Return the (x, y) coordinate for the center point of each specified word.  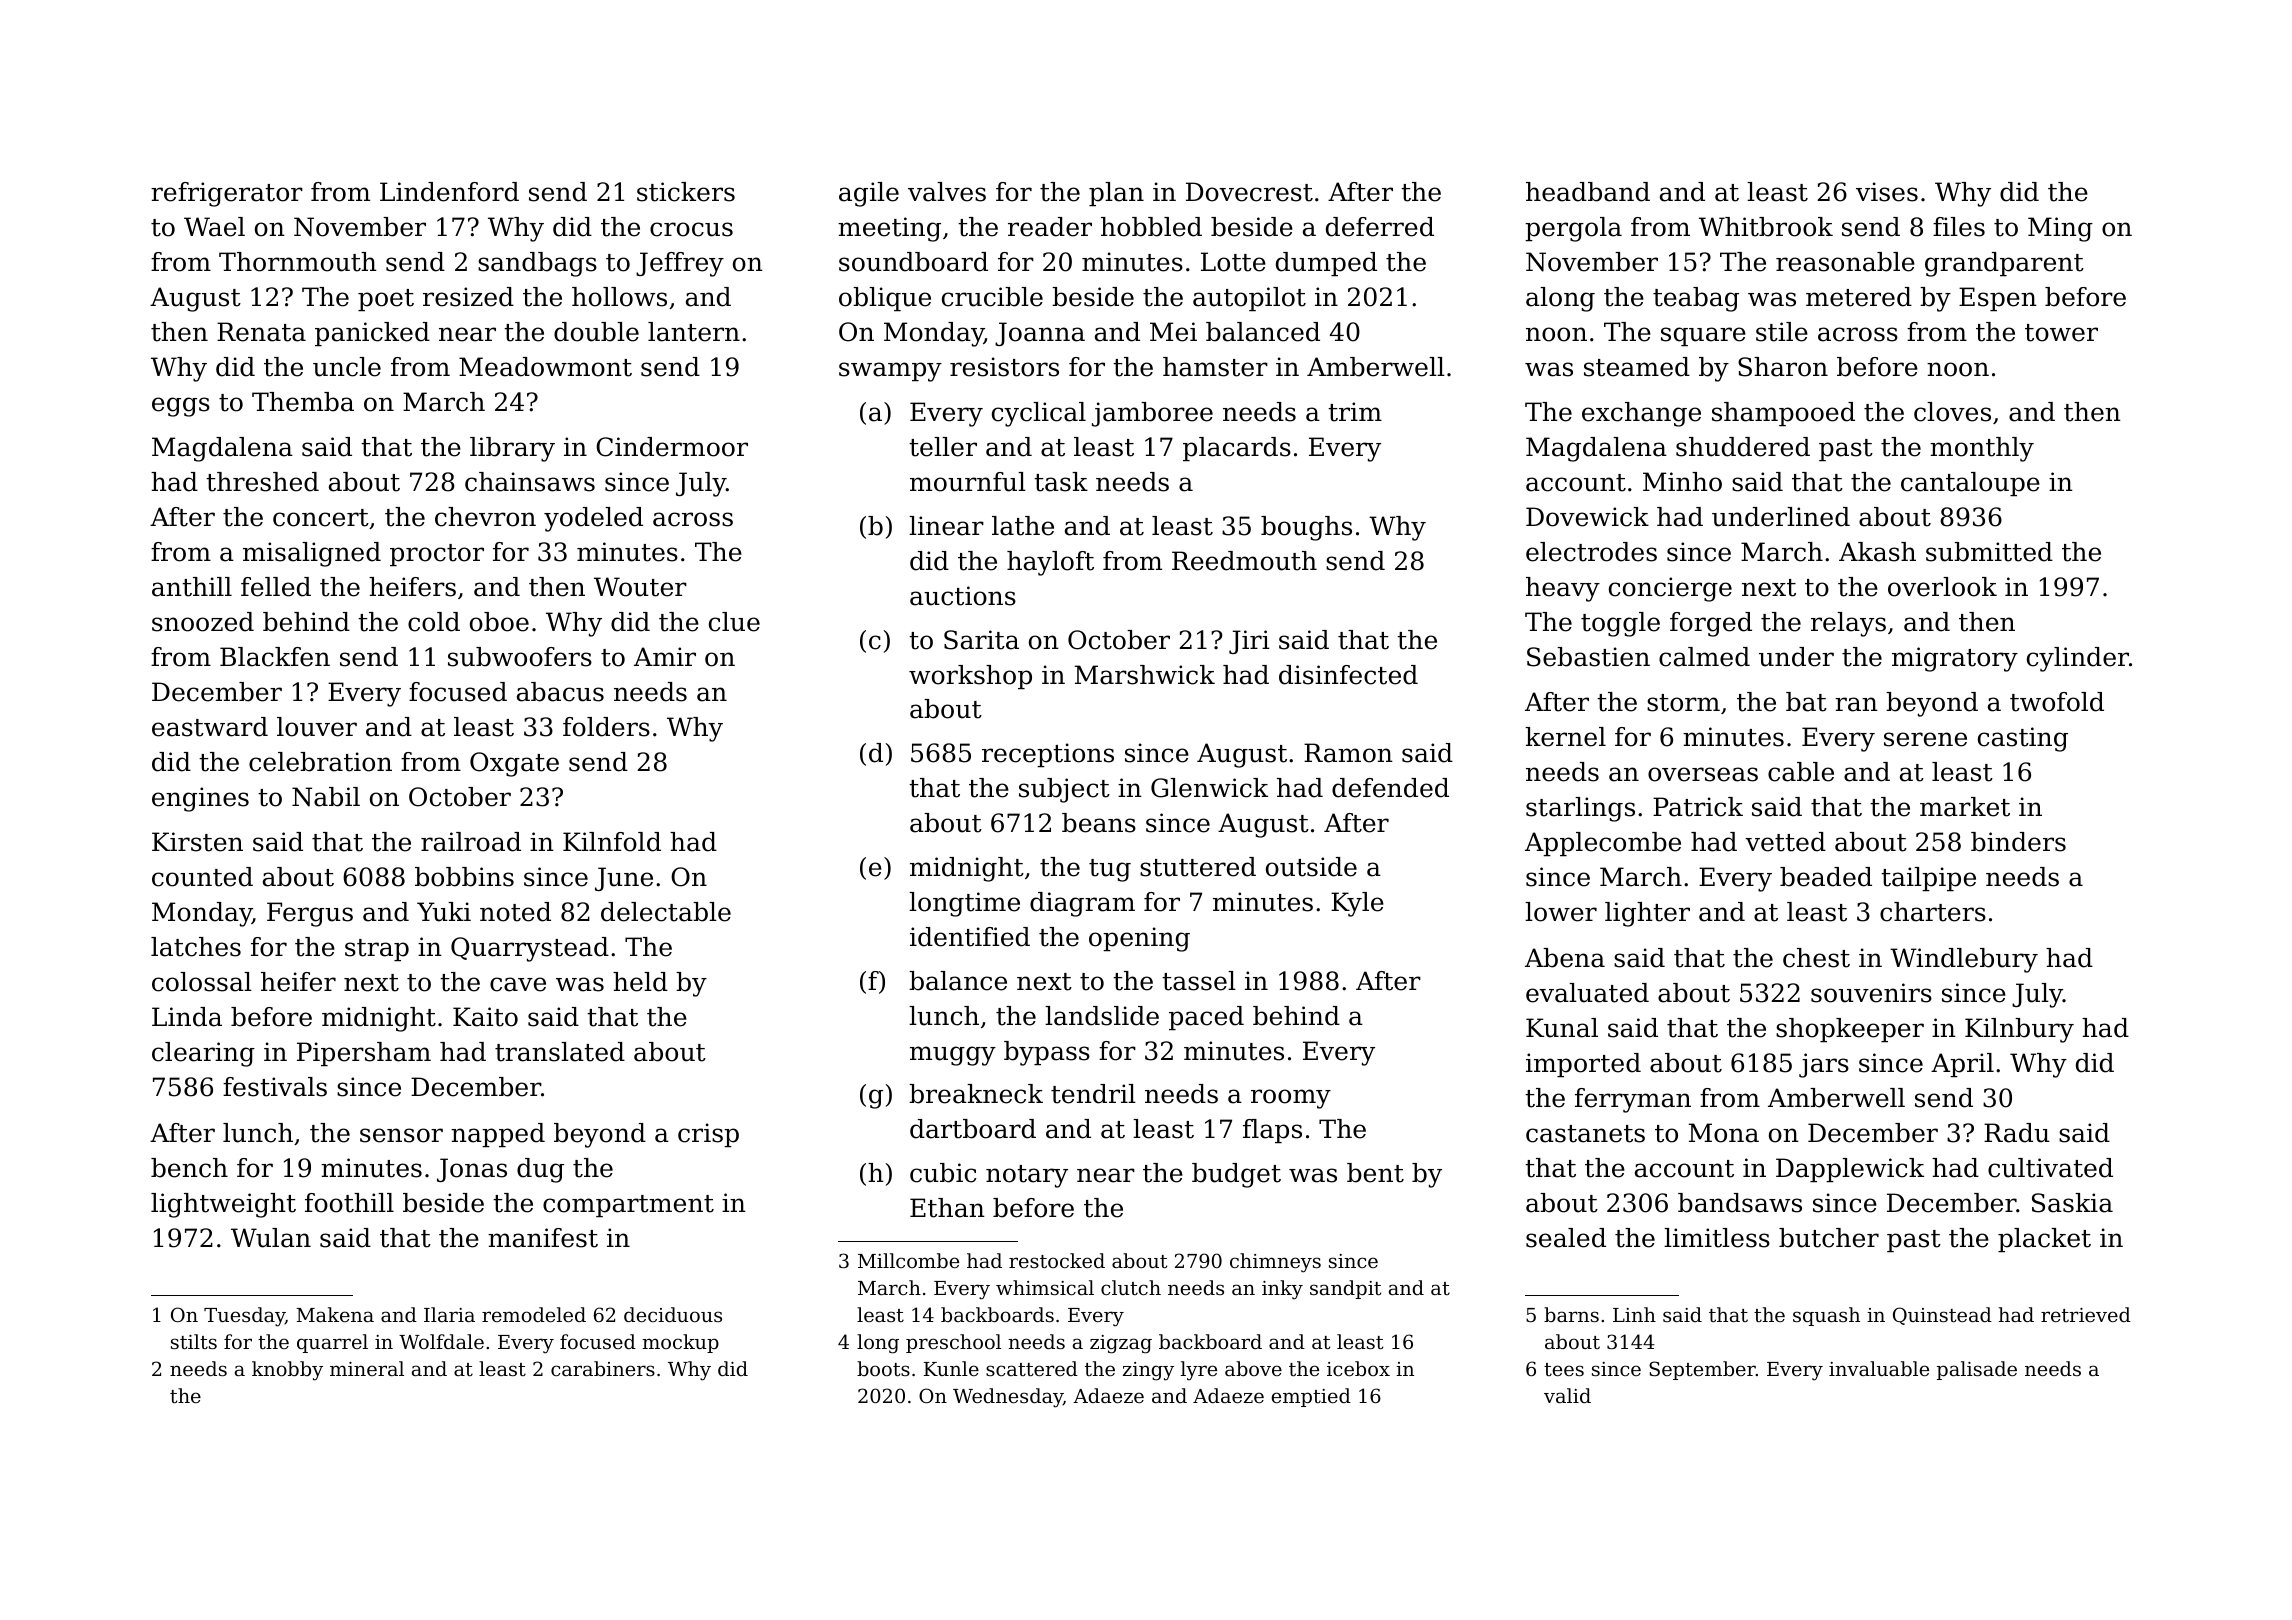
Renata (261, 332)
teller (943, 447)
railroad (471, 842)
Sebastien (1588, 657)
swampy (890, 372)
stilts (194, 1341)
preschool (953, 1343)
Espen (1998, 299)
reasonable (1845, 262)
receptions (1048, 755)
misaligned (312, 554)
